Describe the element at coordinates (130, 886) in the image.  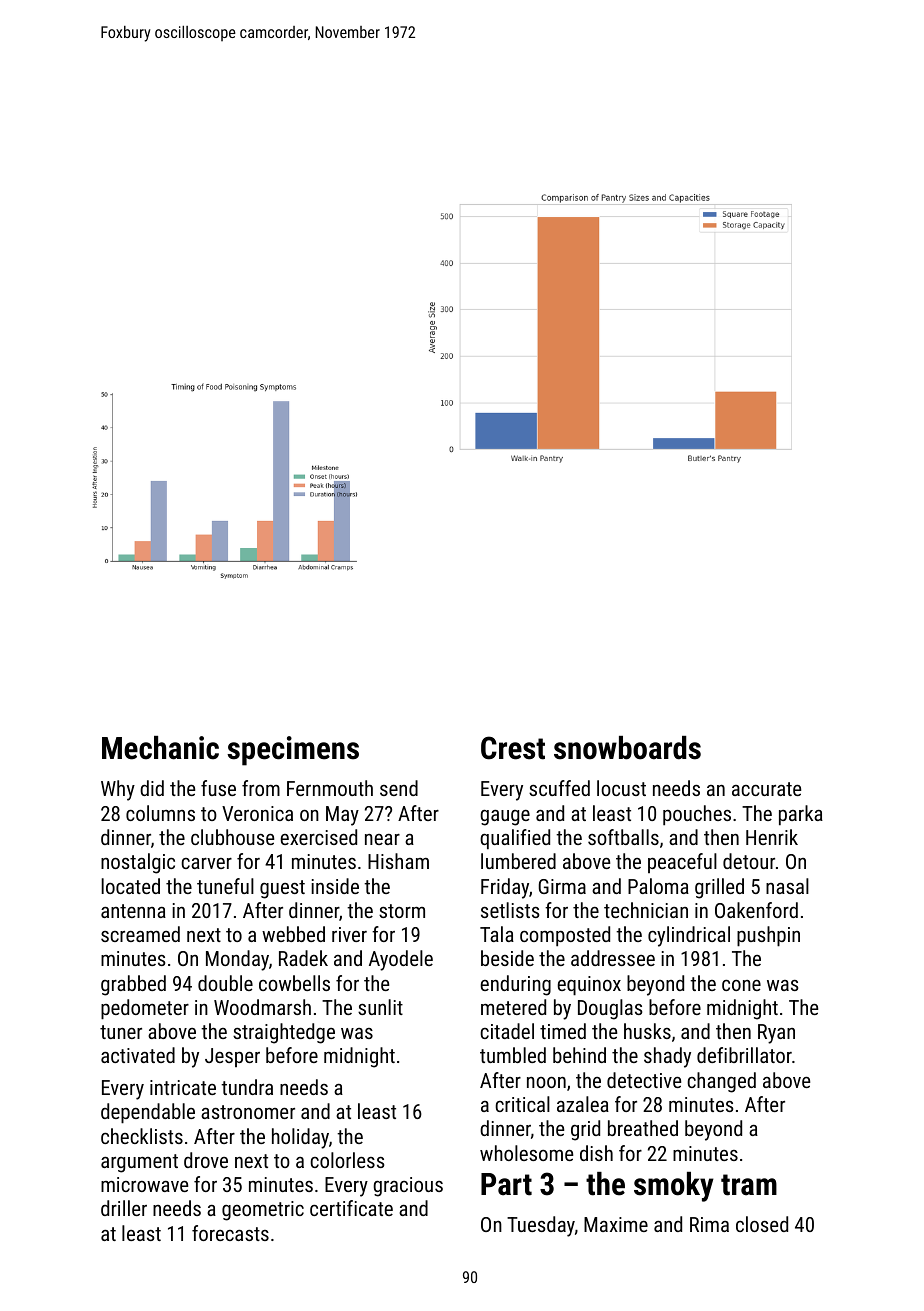
I see `located` at that location.
